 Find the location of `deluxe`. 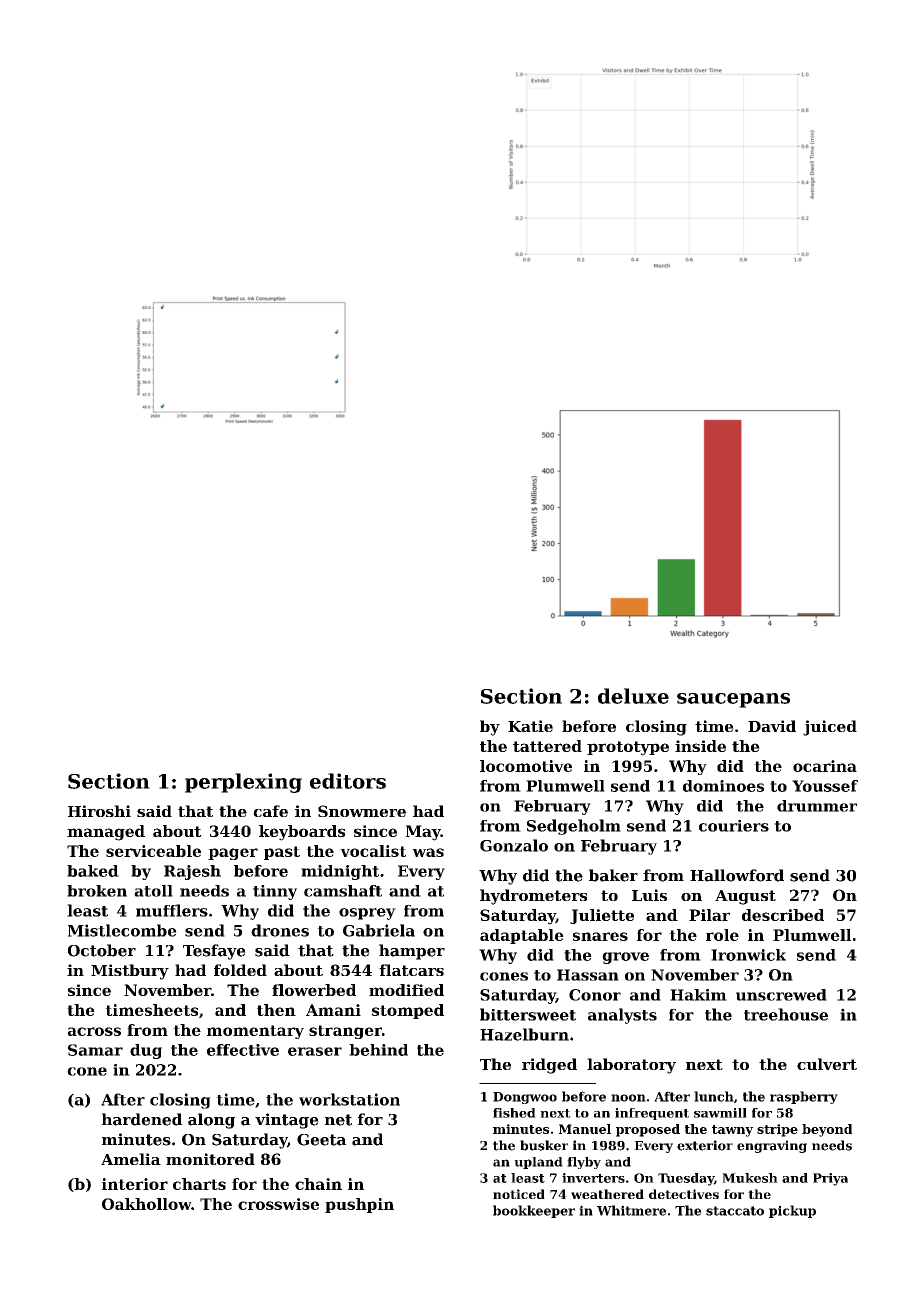

deluxe is located at coordinates (633, 696).
